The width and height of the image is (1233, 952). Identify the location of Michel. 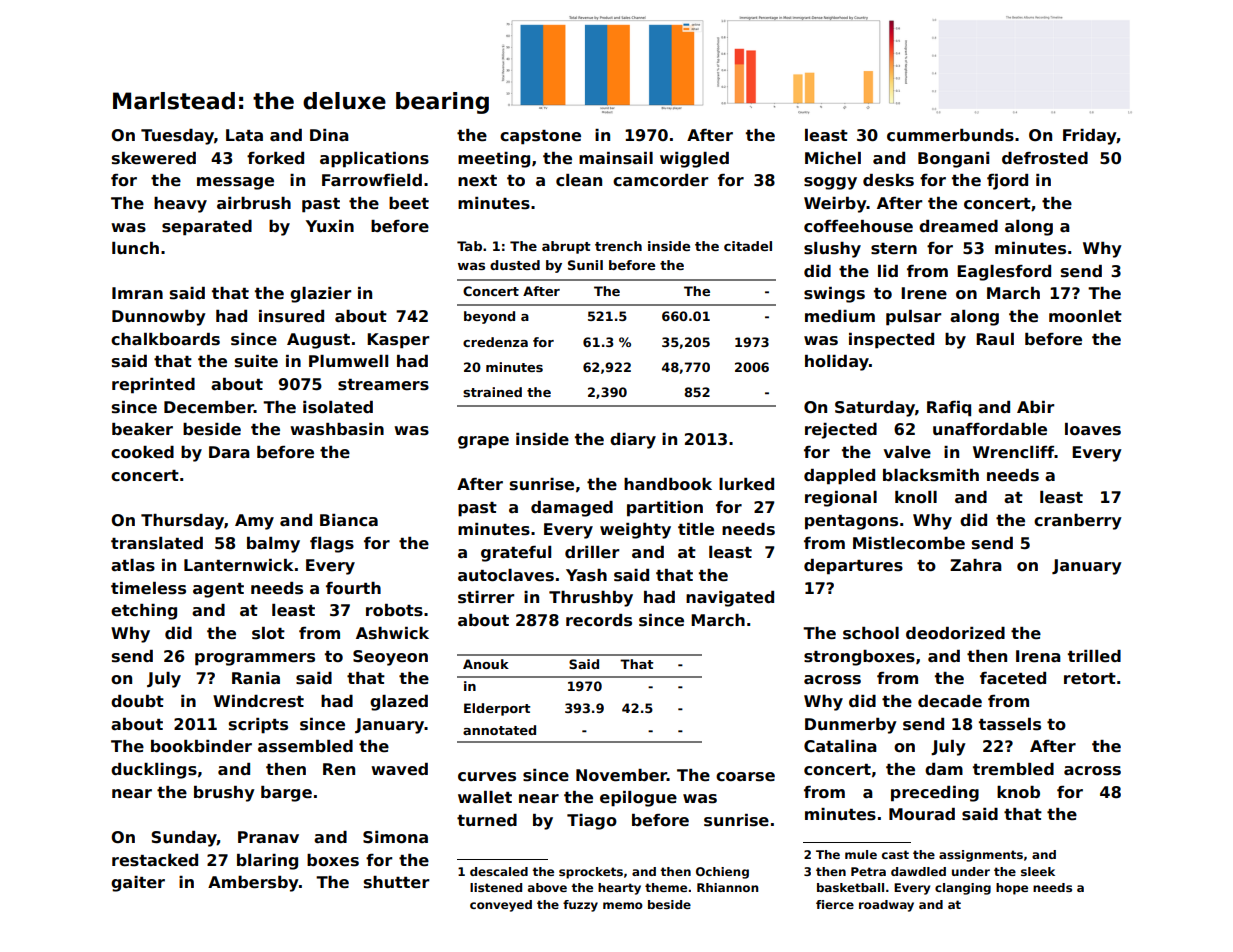
(833, 158).
